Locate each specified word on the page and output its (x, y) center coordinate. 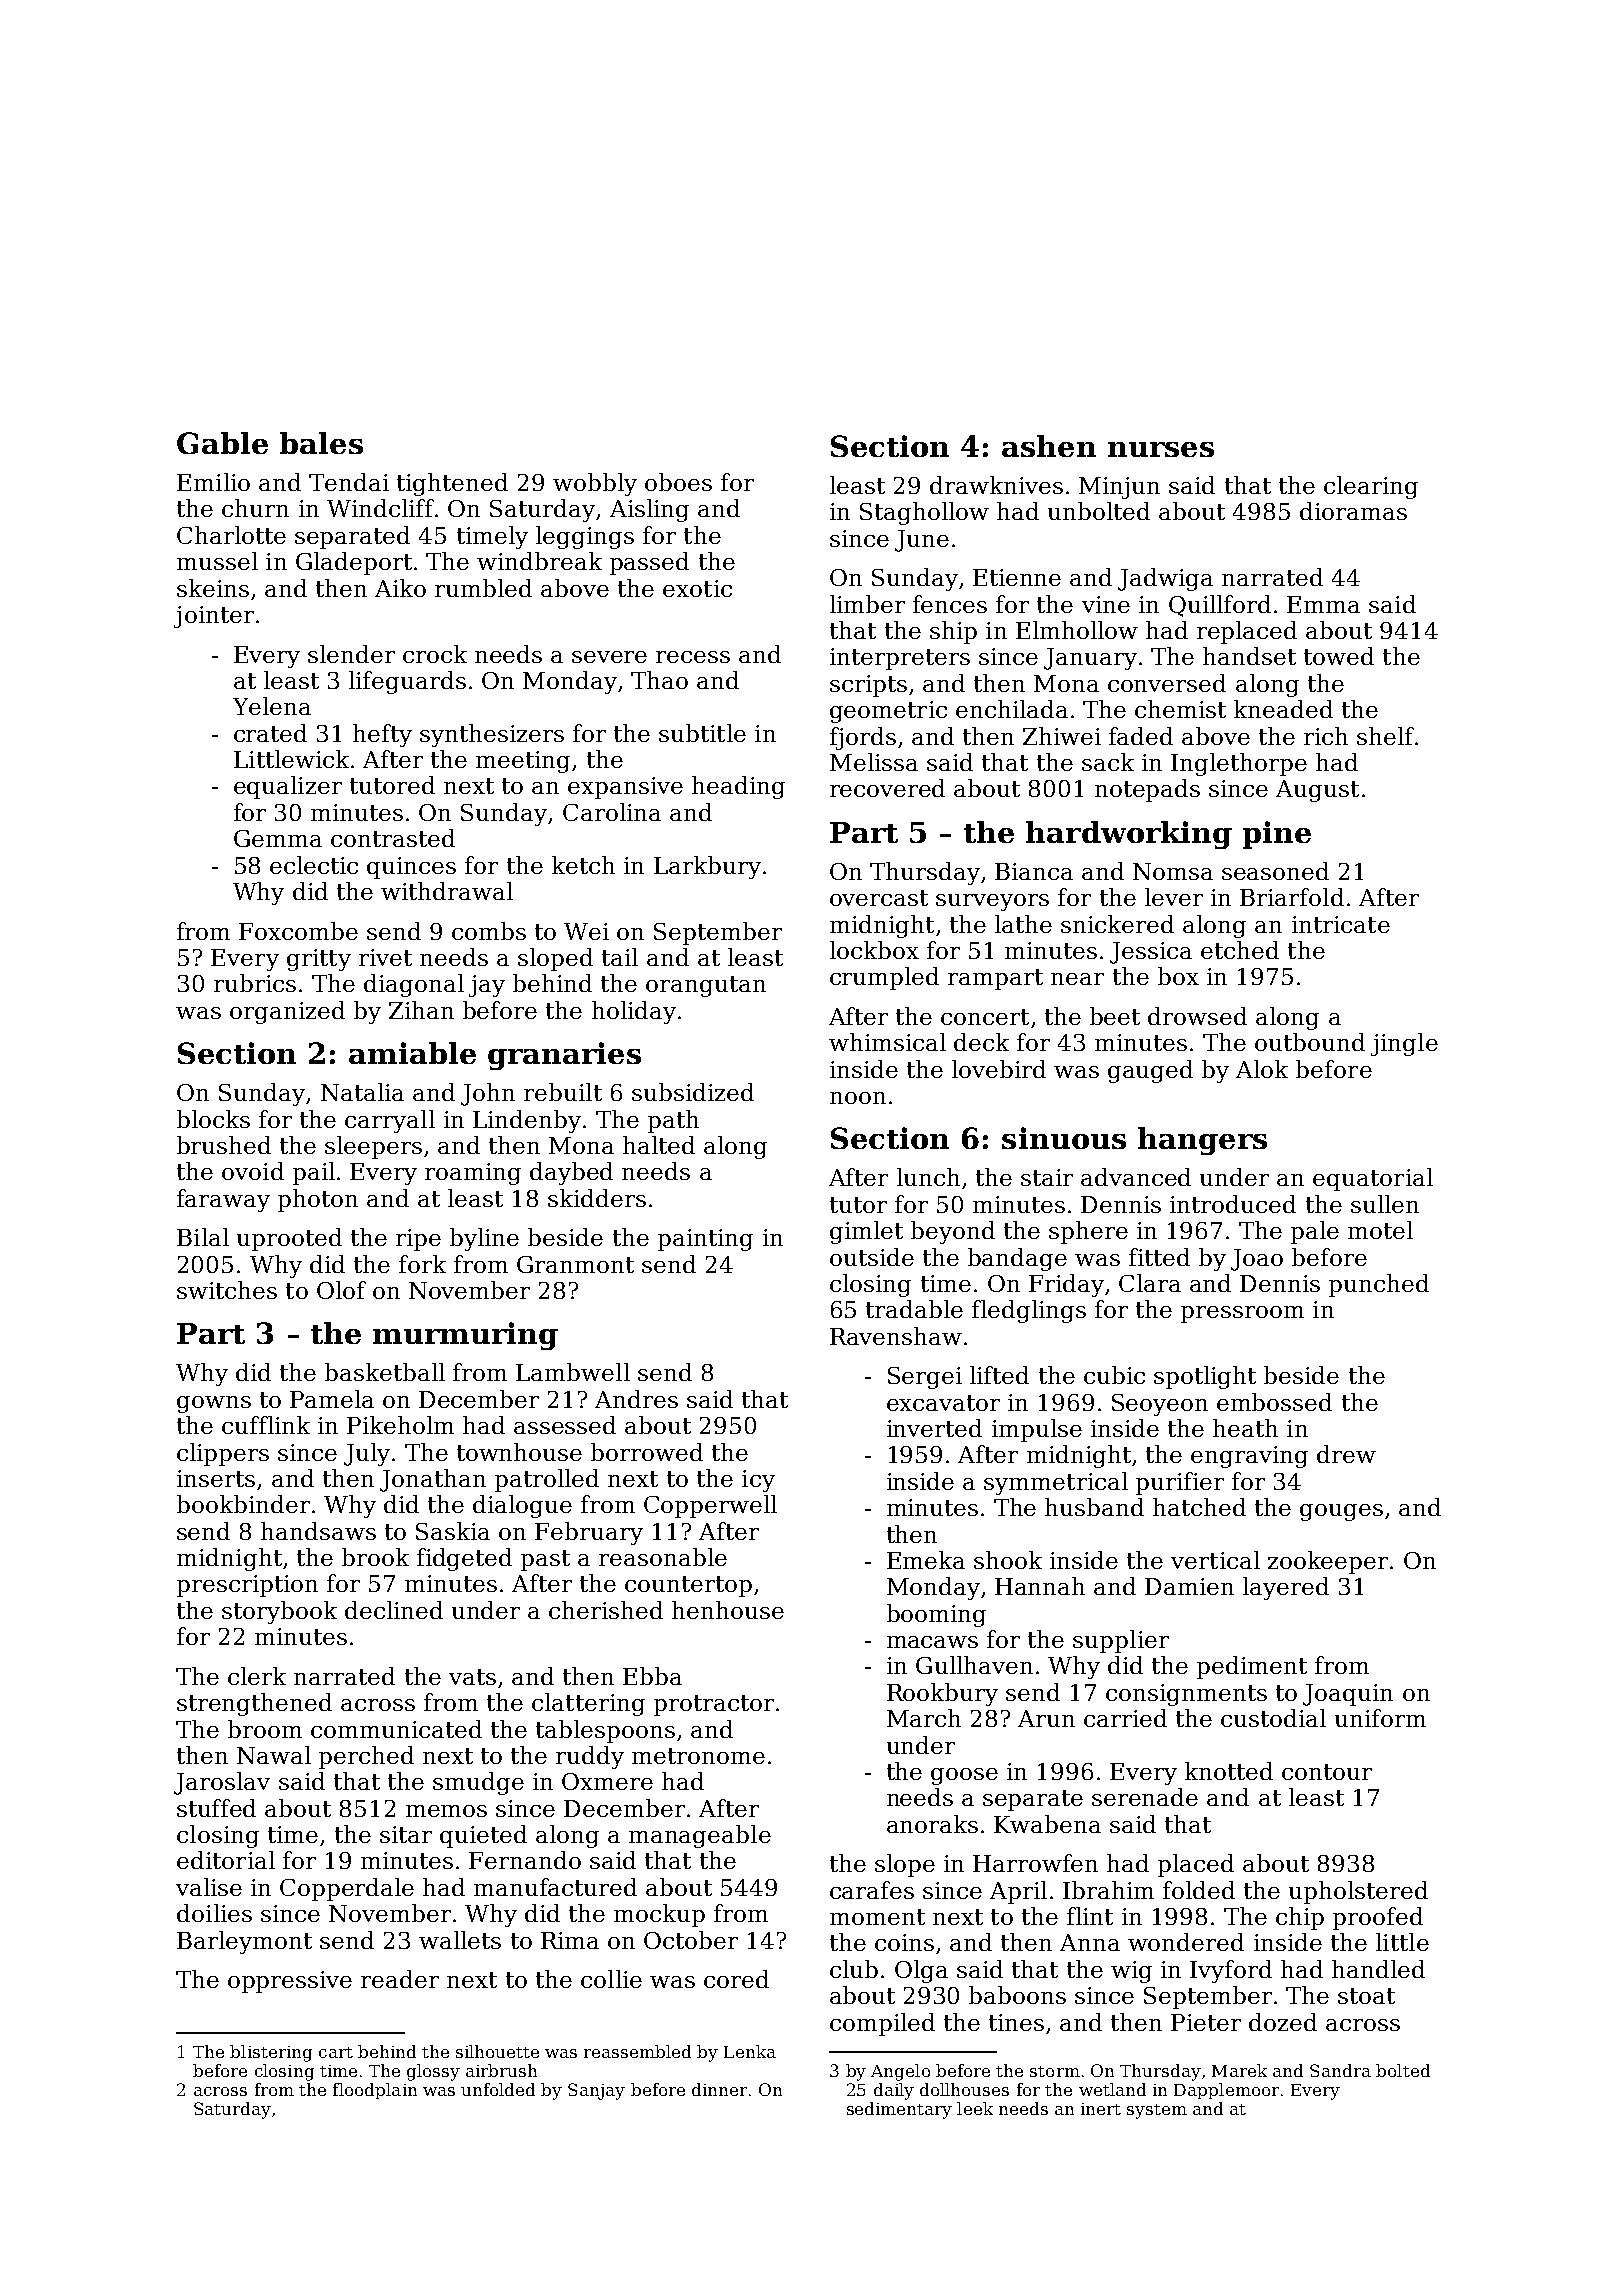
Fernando (525, 1860)
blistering (271, 2053)
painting (705, 1240)
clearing (1371, 487)
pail (314, 1173)
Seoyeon (1160, 1405)
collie (611, 1979)
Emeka (926, 1560)
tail (620, 957)
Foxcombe (298, 931)
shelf (1385, 736)
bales (321, 443)
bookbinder (243, 1504)
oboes (678, 482)
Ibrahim (1108, 1890)
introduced (1233, 1204)
